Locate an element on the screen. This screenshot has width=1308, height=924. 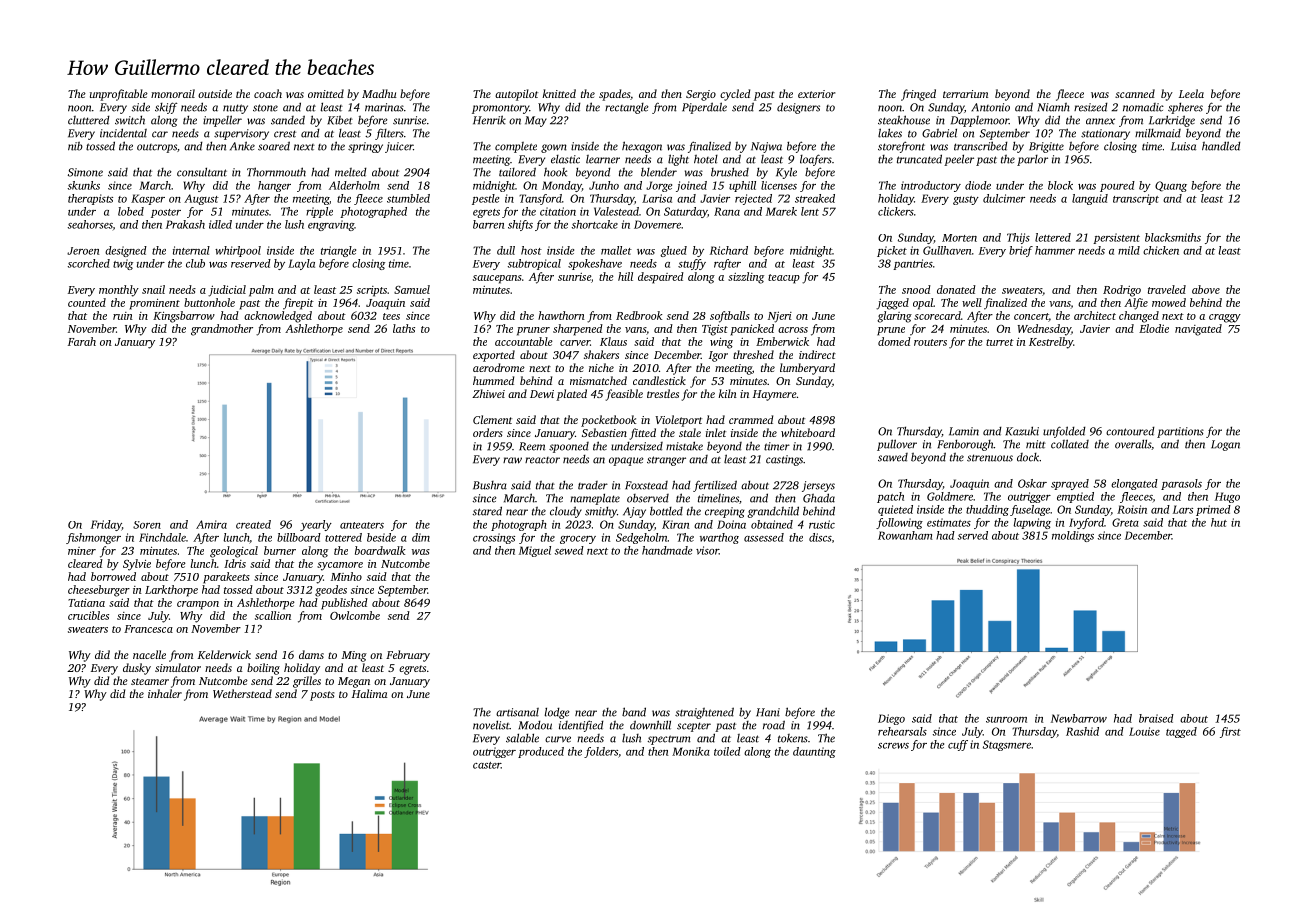
Bushra is located at coordinates (490, 485).
